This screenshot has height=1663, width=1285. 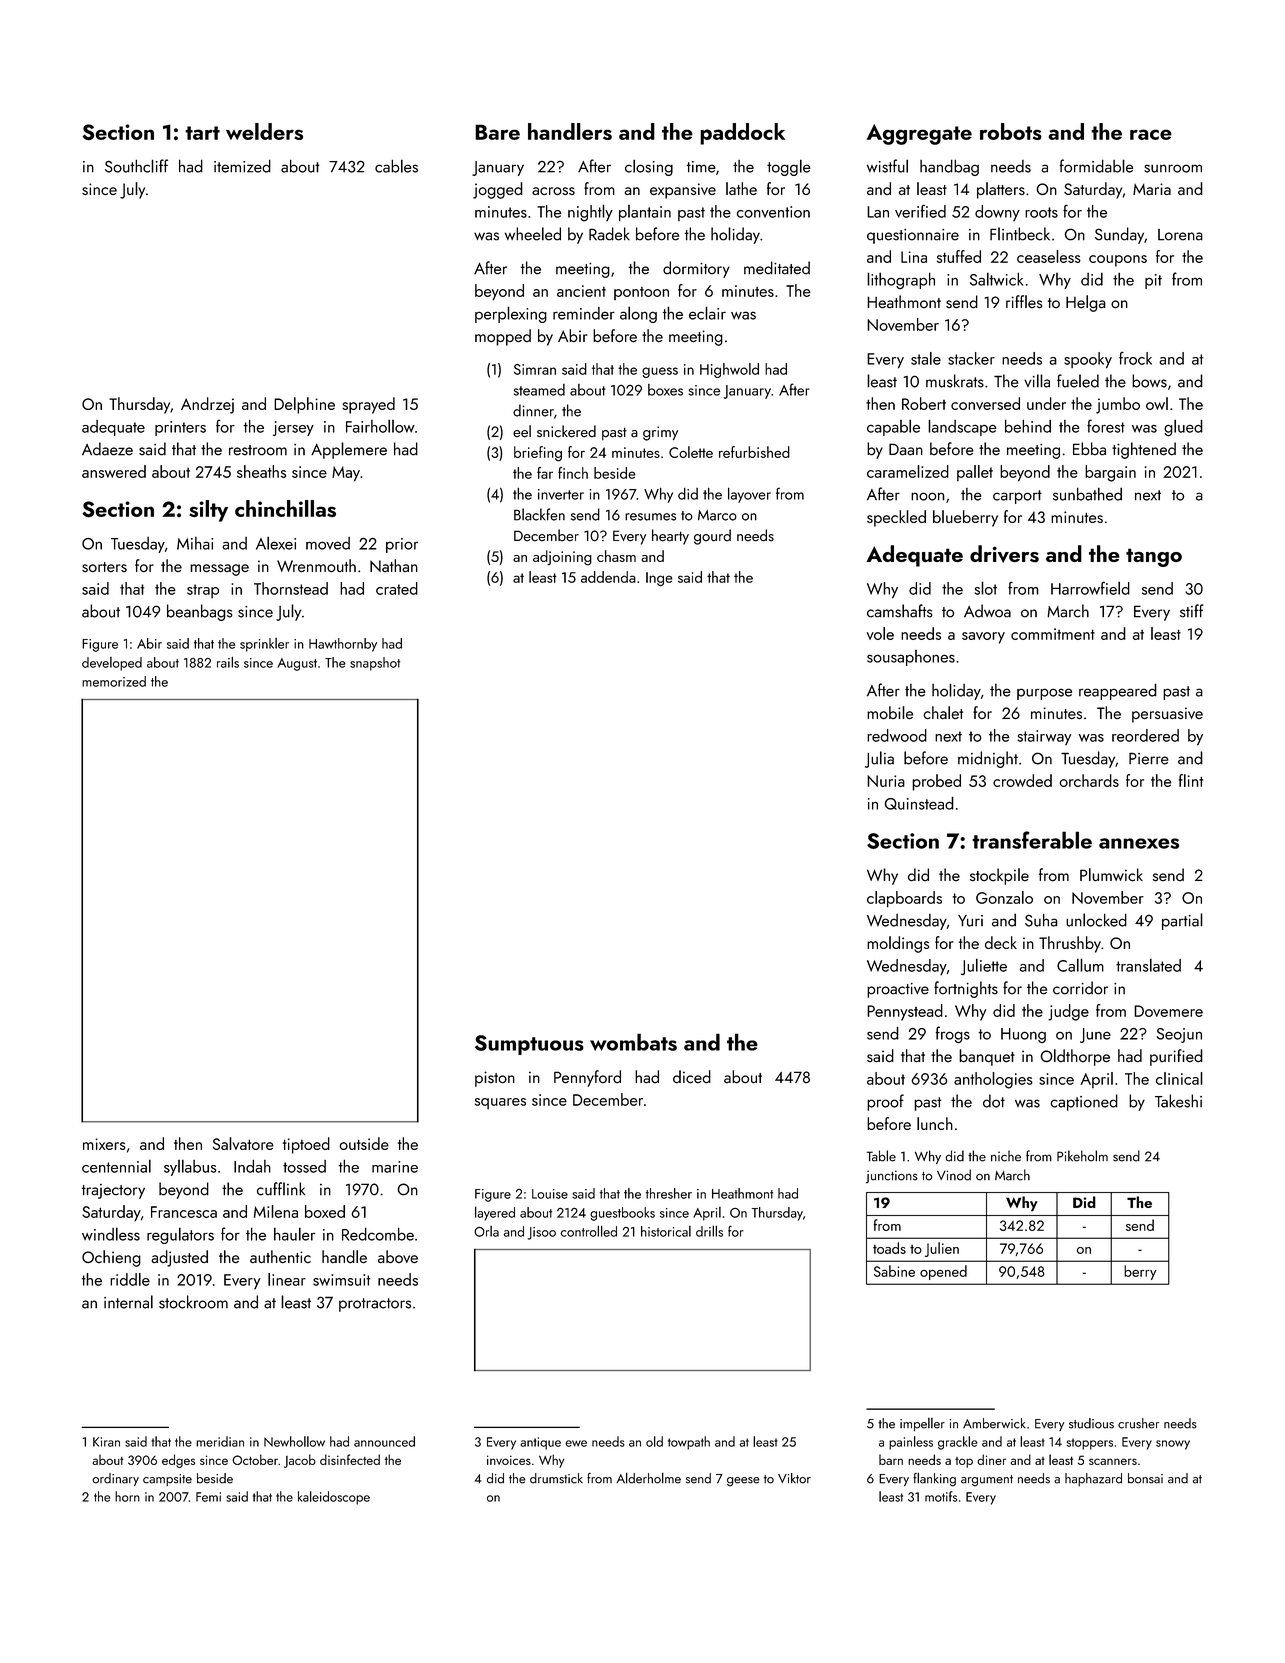 What do you see at coordinates (384, 1441) in the screenshot?
I see `announced` at bounding box center [384, 1441].
